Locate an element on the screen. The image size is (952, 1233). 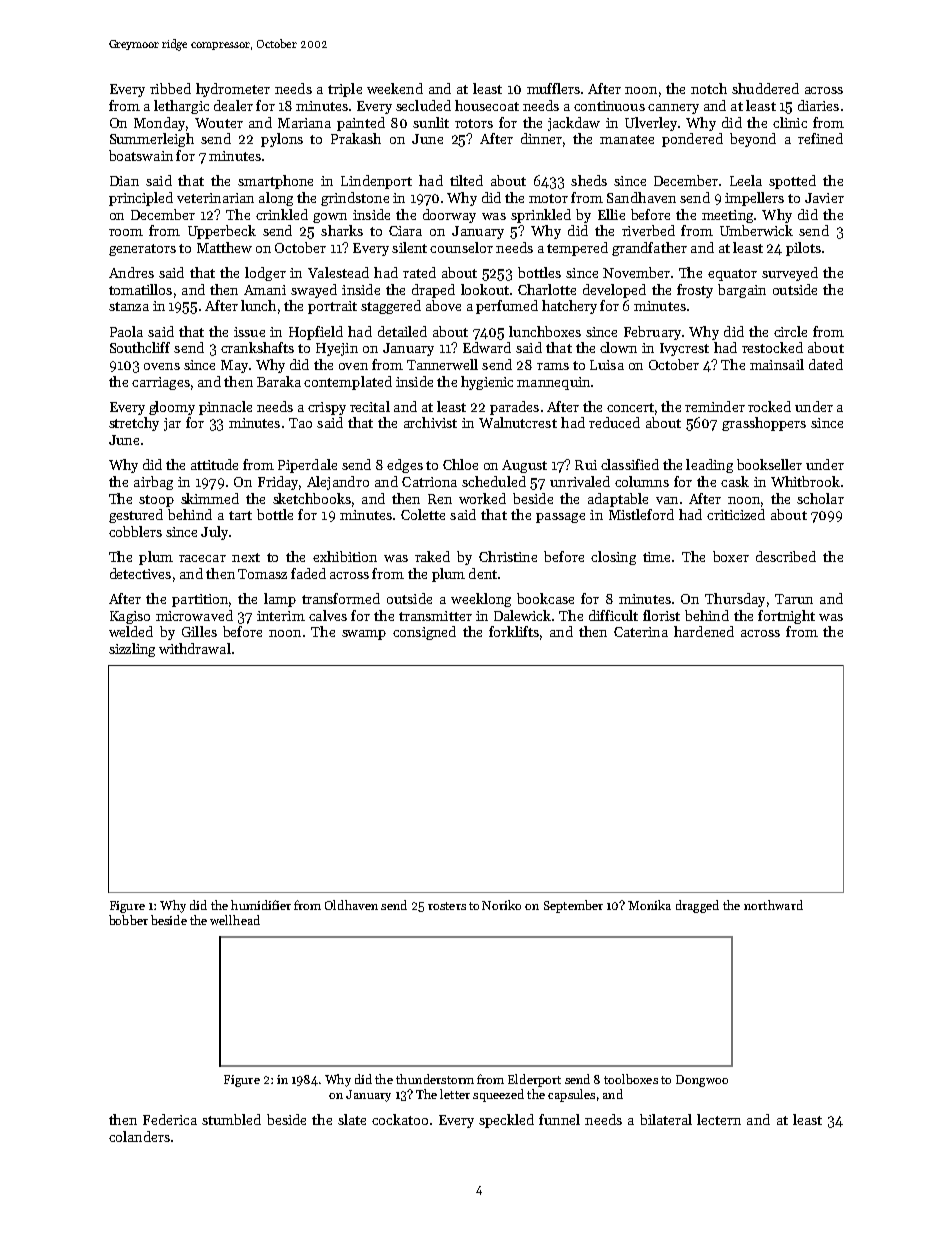
swamp is located at coordinates (364, 635).
